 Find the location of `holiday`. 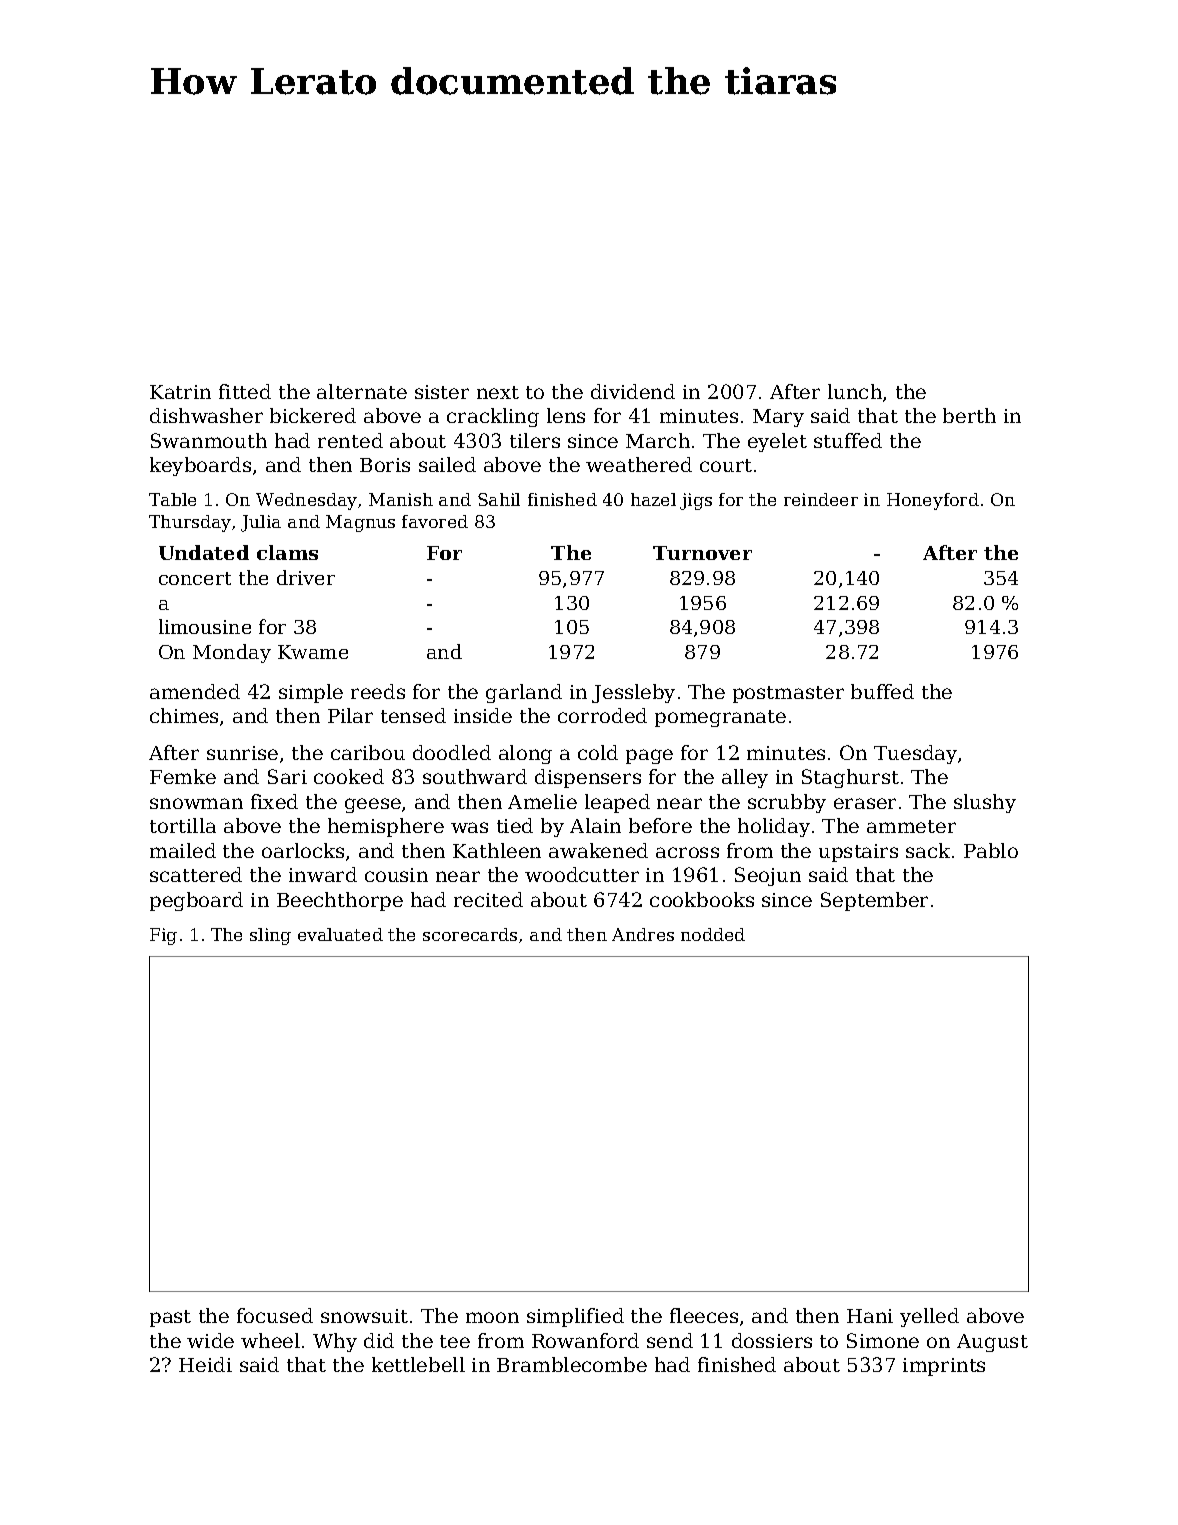

holiday is located at coordinates (774, 827).
